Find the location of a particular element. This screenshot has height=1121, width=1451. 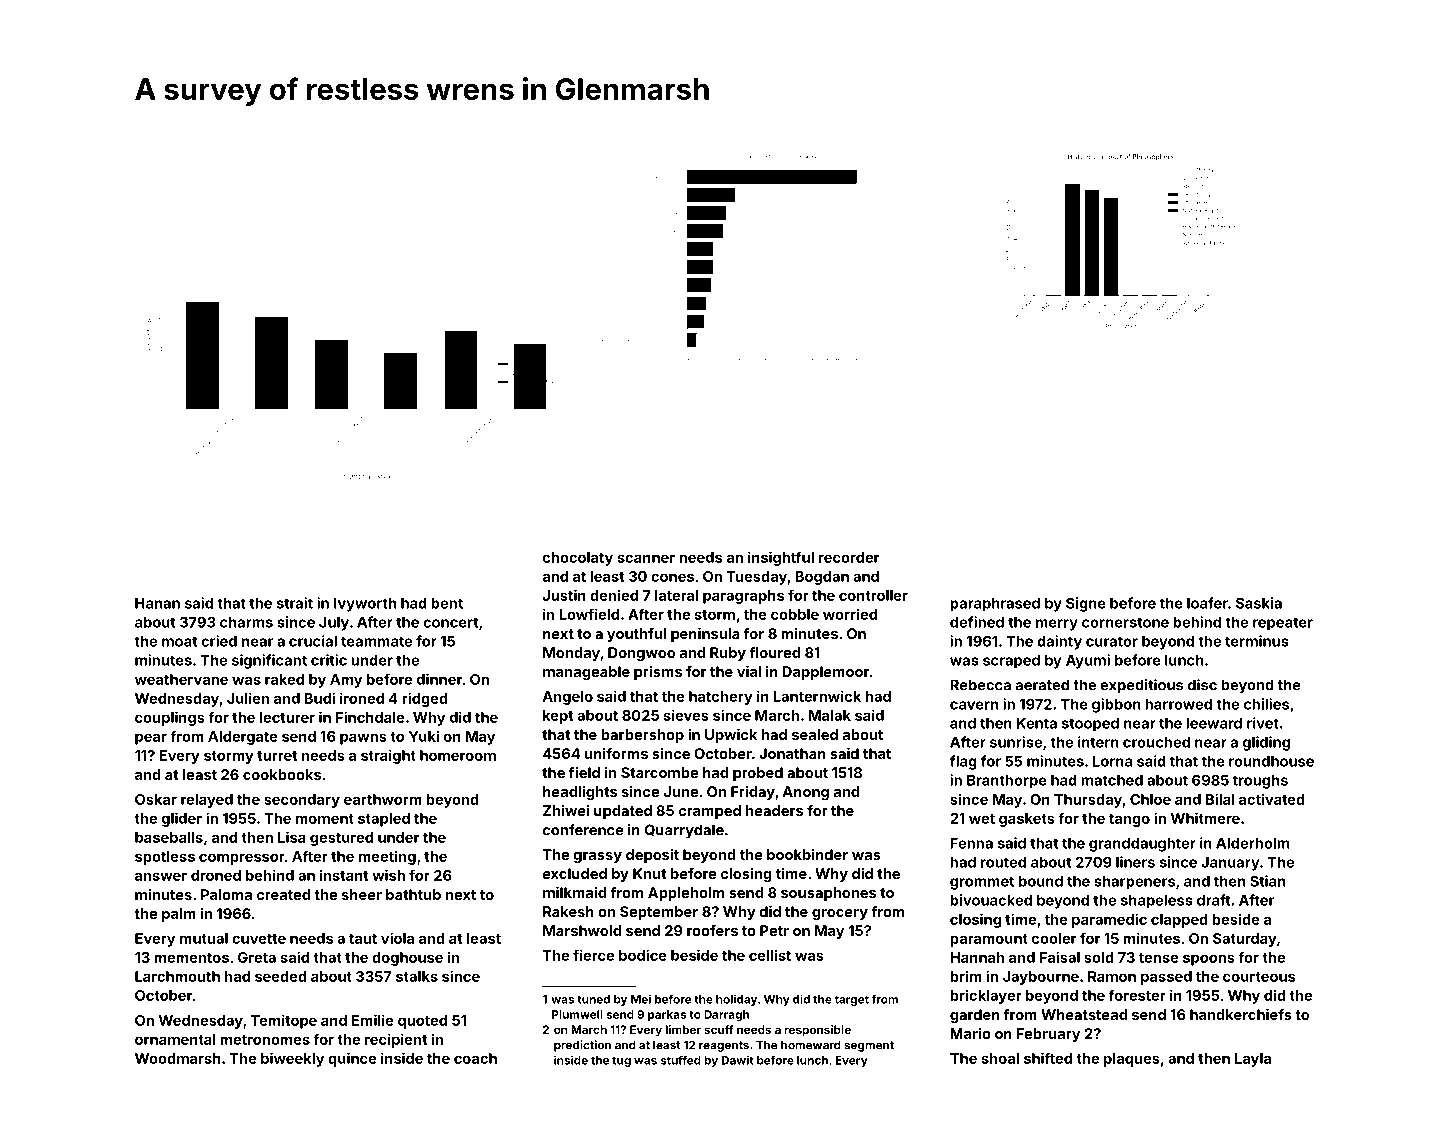

dinner is located at coordinates (439, 679).
